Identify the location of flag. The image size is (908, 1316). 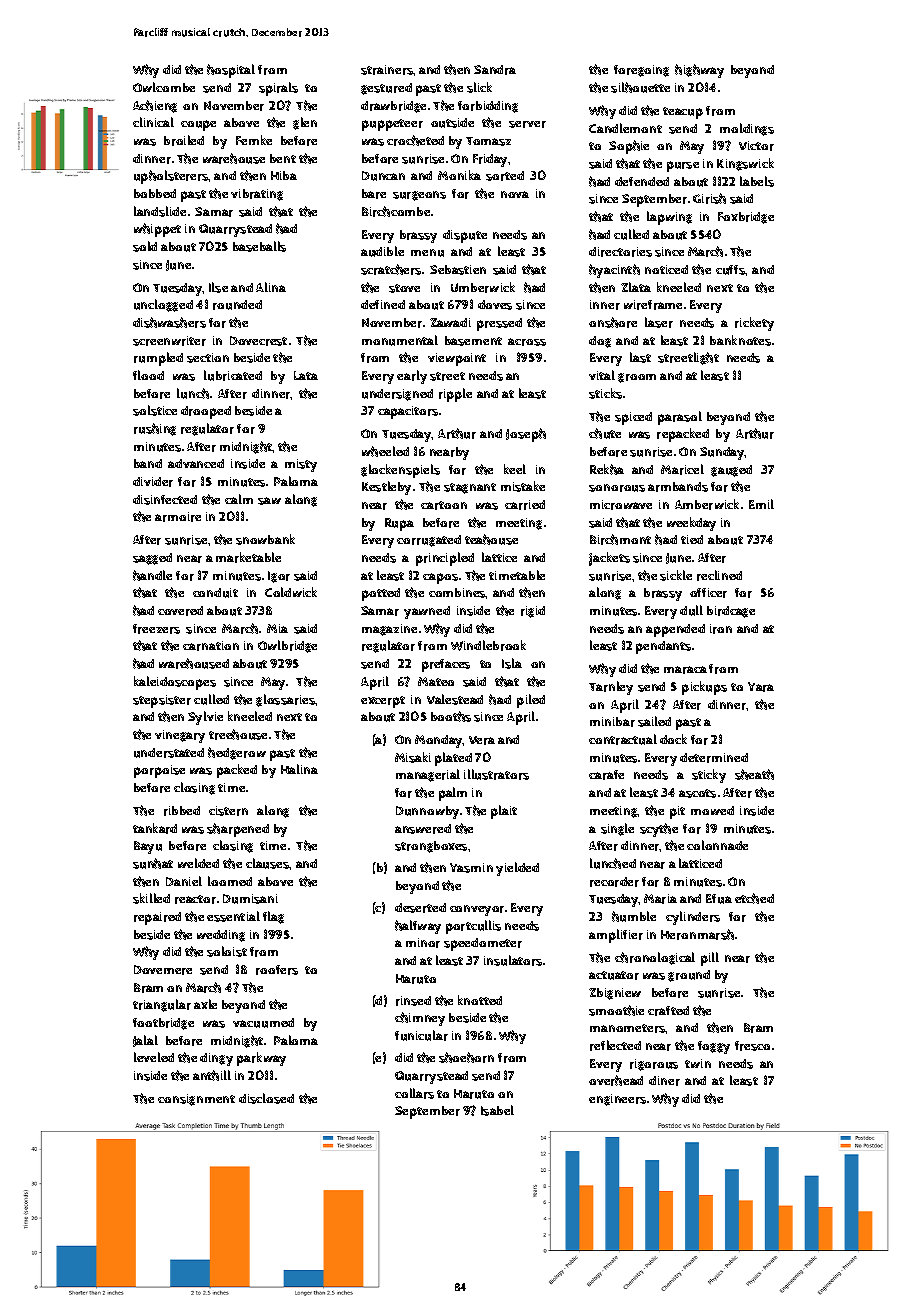
(273, 917).
